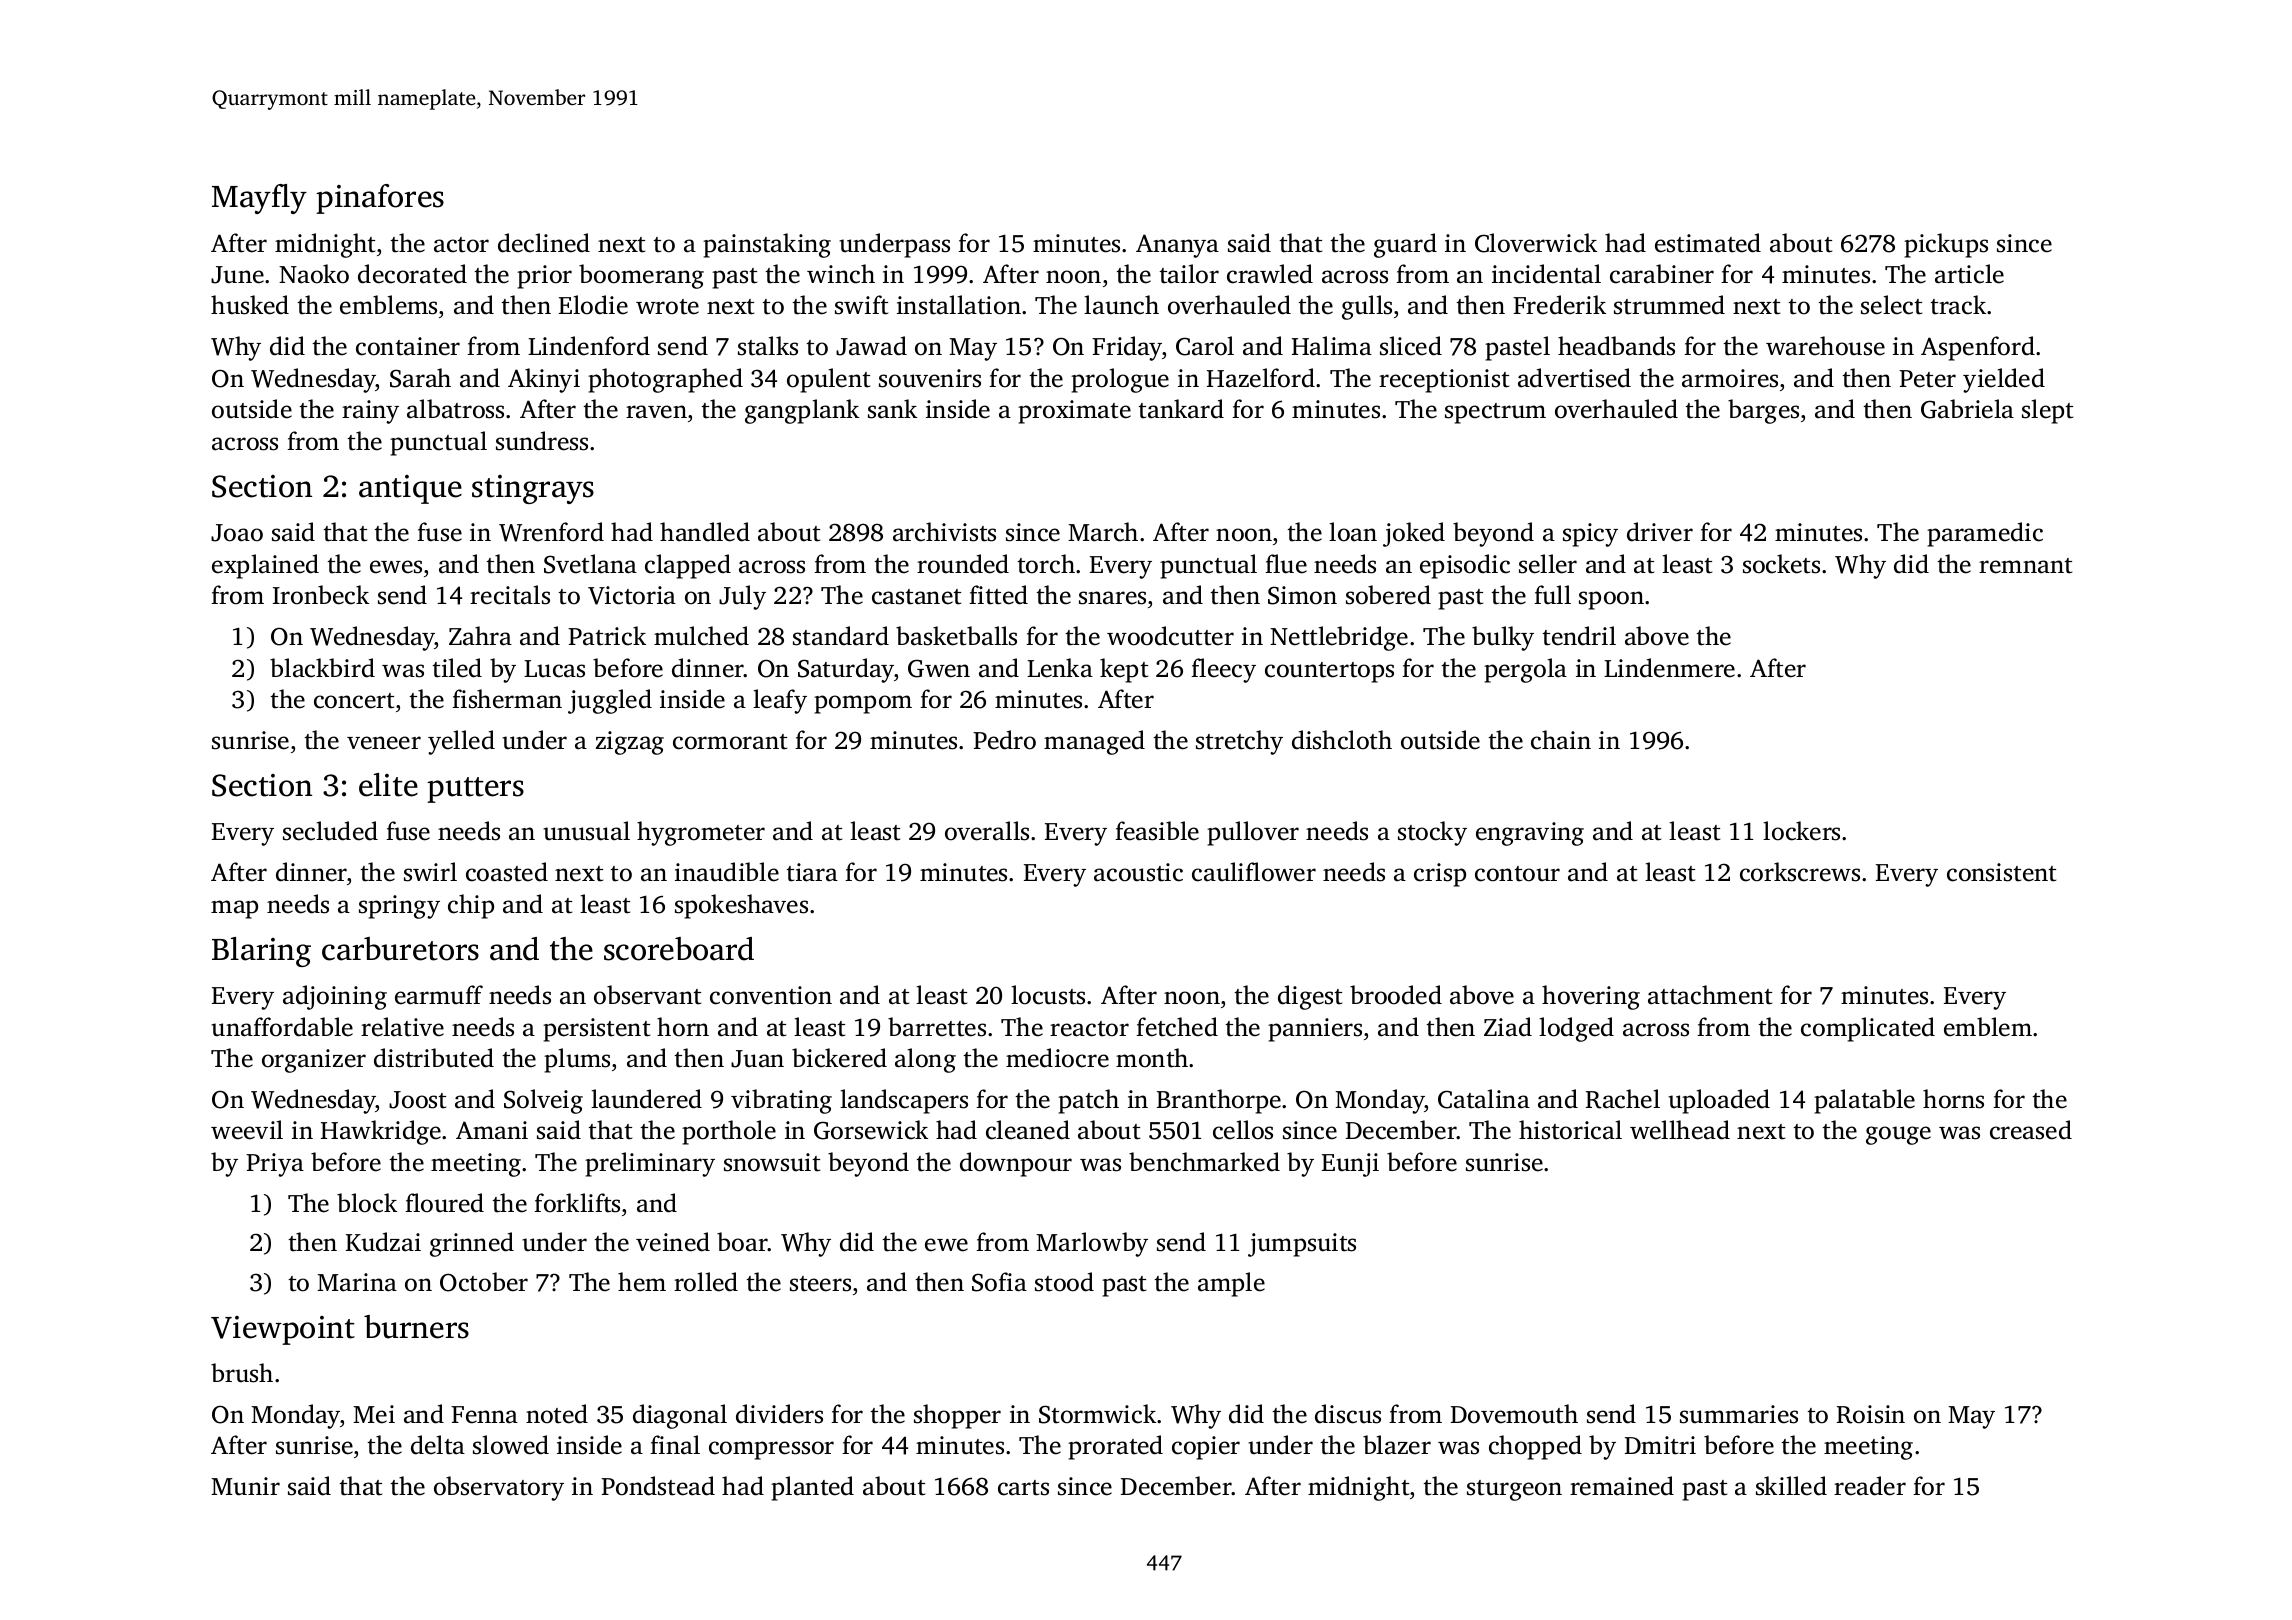 This page has height=1620, width=2292. Describe the element at coordinates (1669, 668) in the page. I see `Lindenmere` at that location.
